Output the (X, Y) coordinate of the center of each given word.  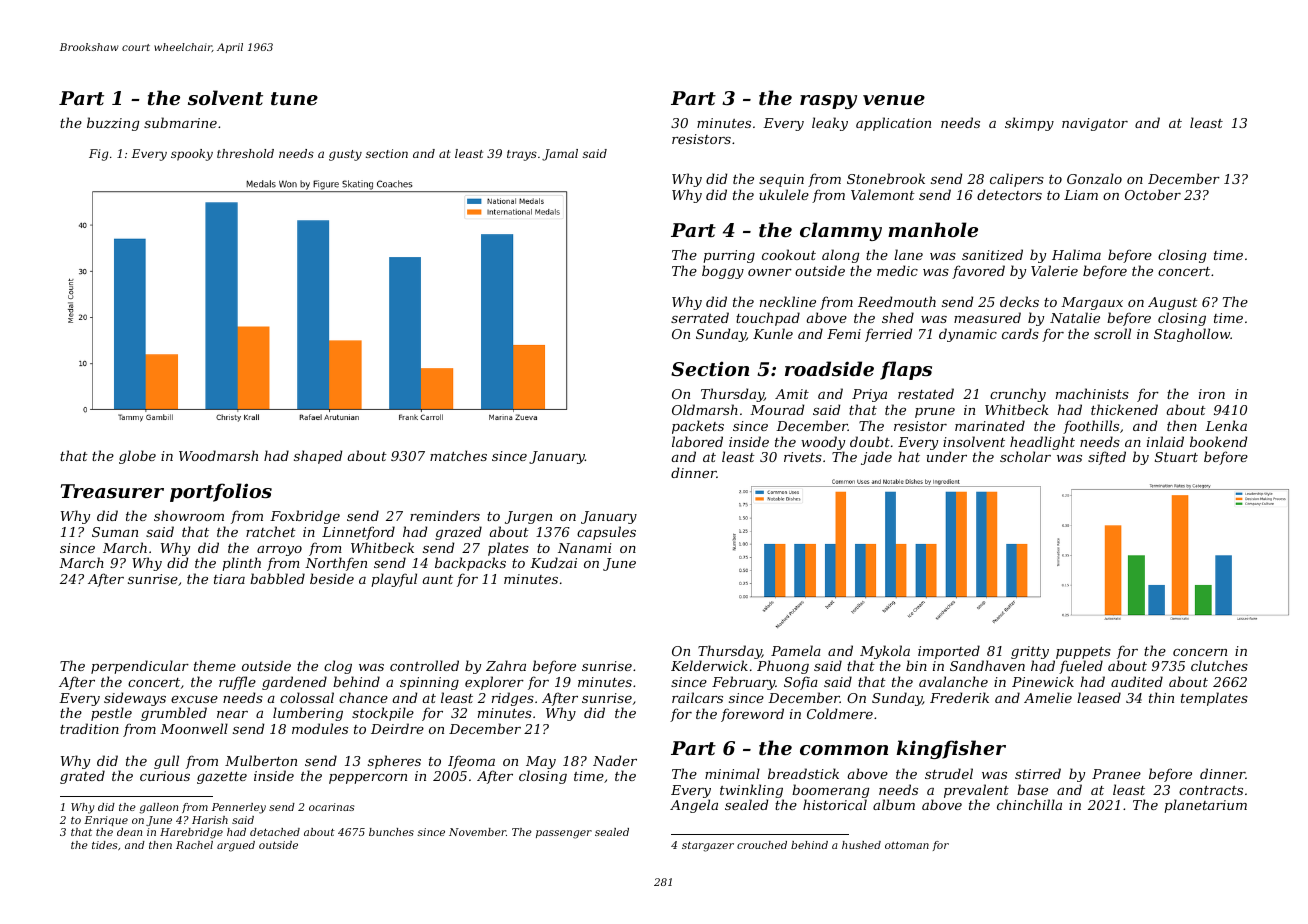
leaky (830, 124)
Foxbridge (305, 517)
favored (978, 272)
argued (236, 846)
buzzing (113, 124)
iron (1212, 394)
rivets (803, 457)
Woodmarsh (218, 455)
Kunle (773, 333)
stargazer (708, 846)
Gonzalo (1094, 179)
